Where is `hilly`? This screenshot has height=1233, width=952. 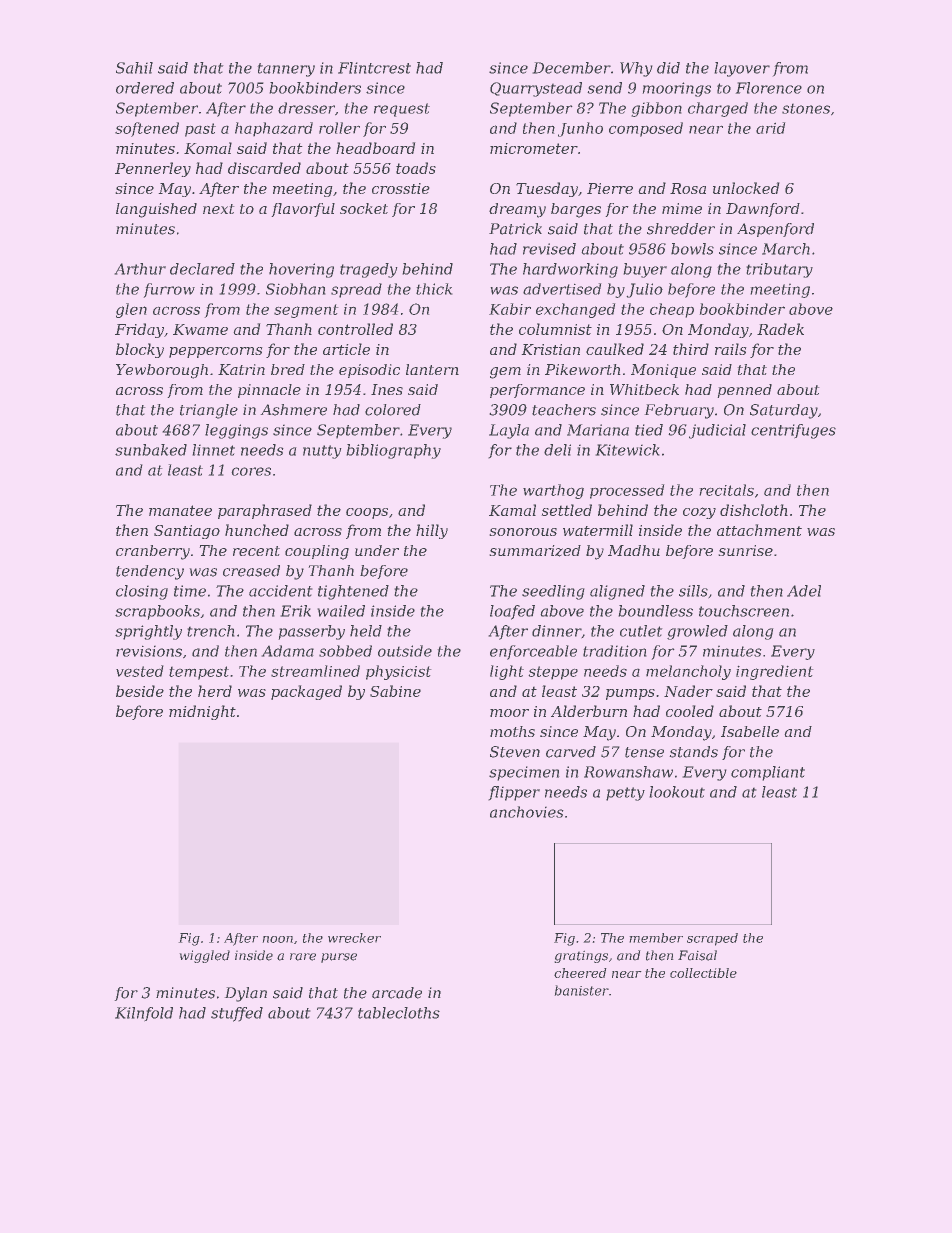
hilly is located at coordinates (432, 531).
